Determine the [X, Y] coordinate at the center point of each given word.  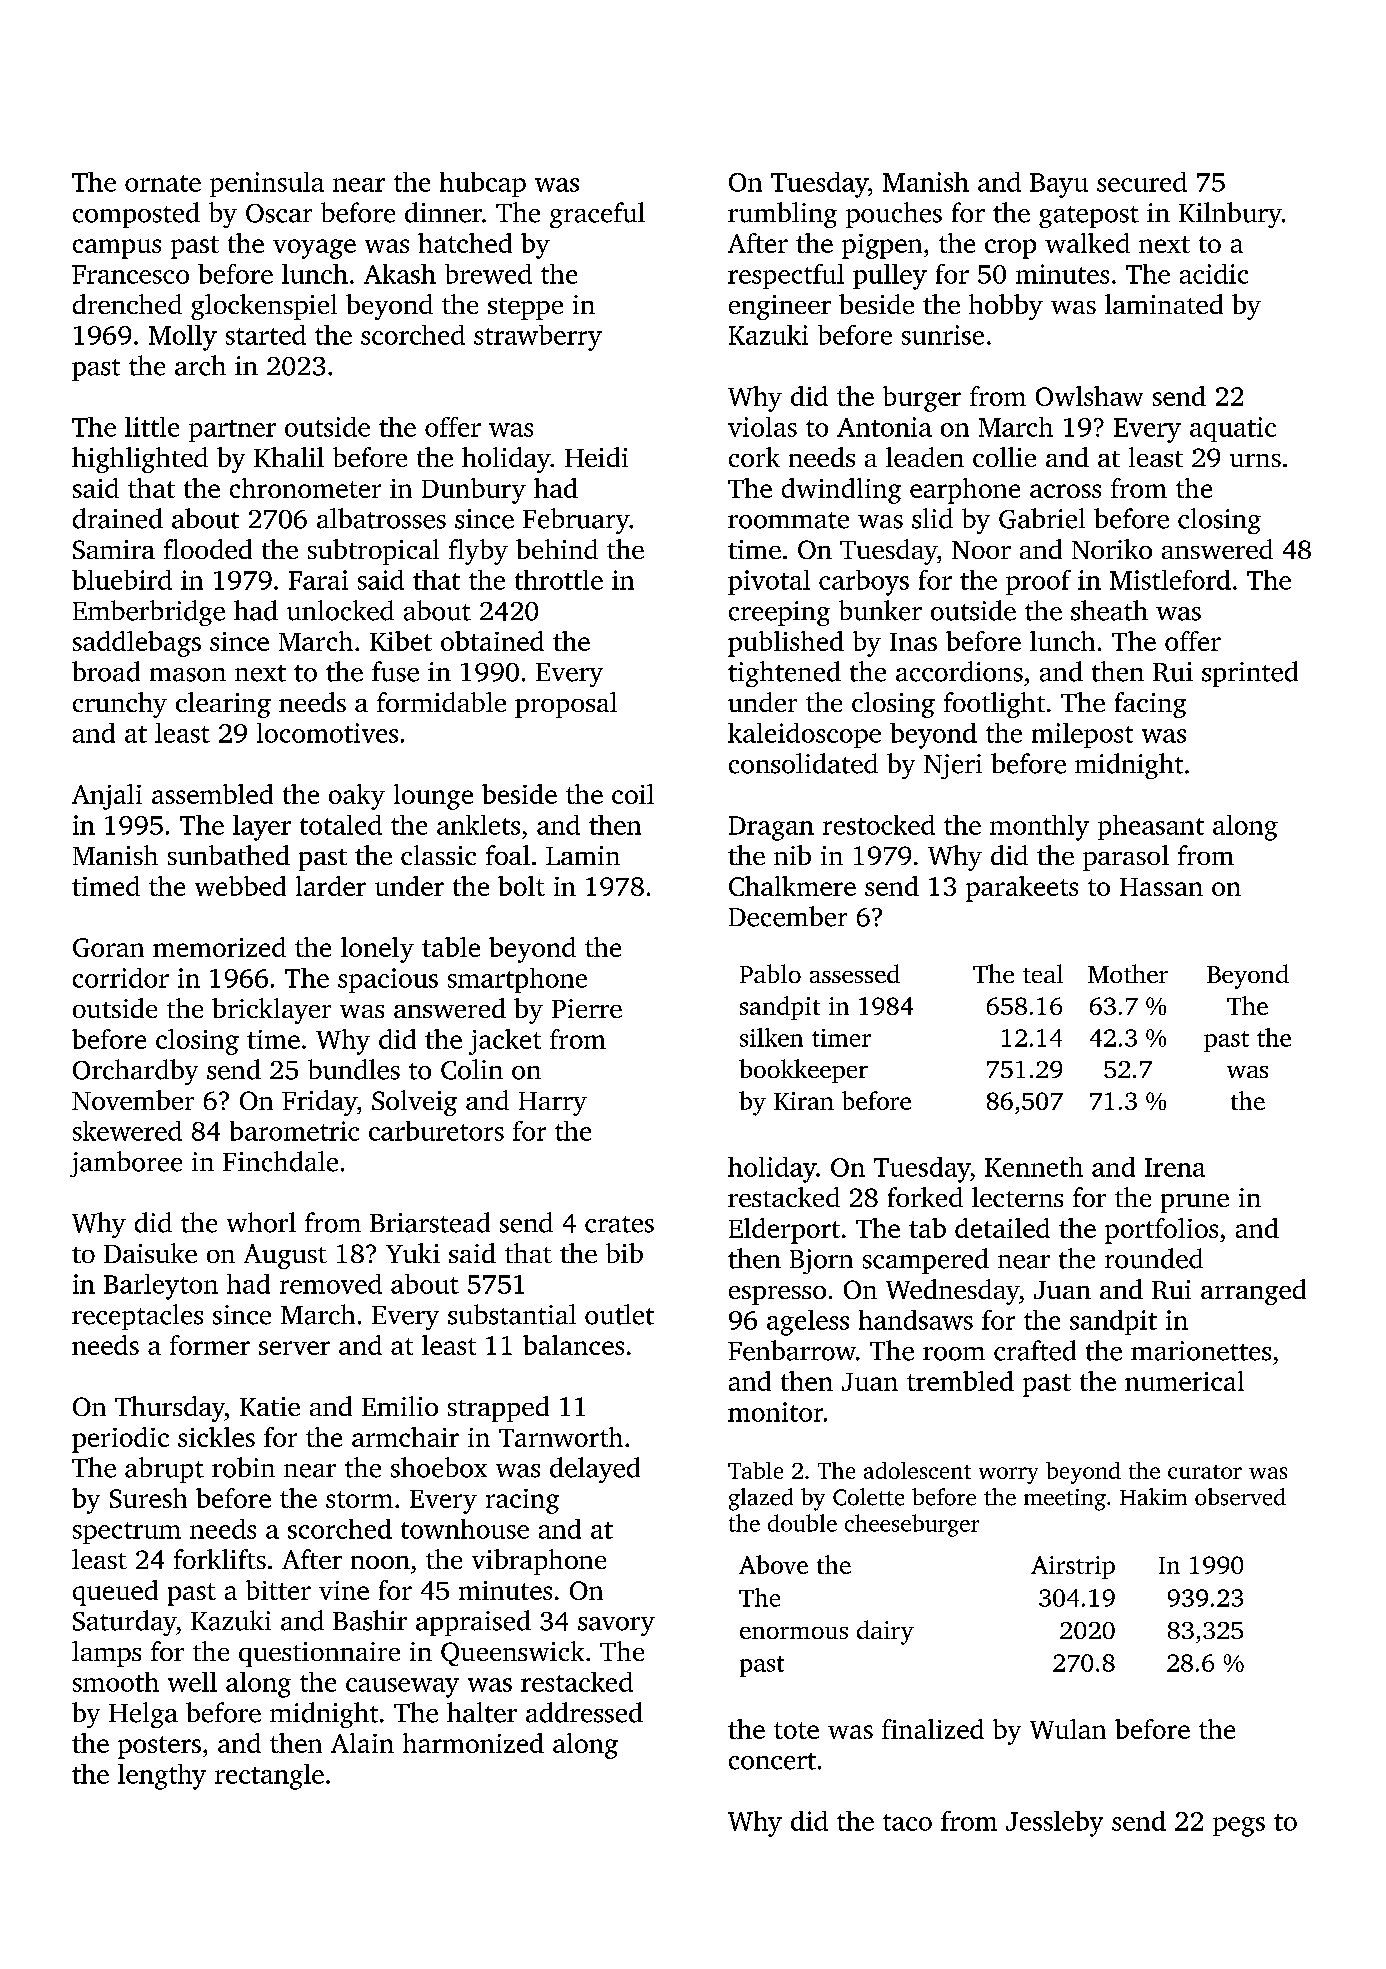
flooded [208, 549]
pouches [894, 215]
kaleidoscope [804, 735]
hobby [1006, 307]
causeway [402, 1688]
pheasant [1151, 827]
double [802, 1523]
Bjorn [821, 1261]
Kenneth [1034, 1167]
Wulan [1068, 1729]
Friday [319, 1103]
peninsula [267, 184]
